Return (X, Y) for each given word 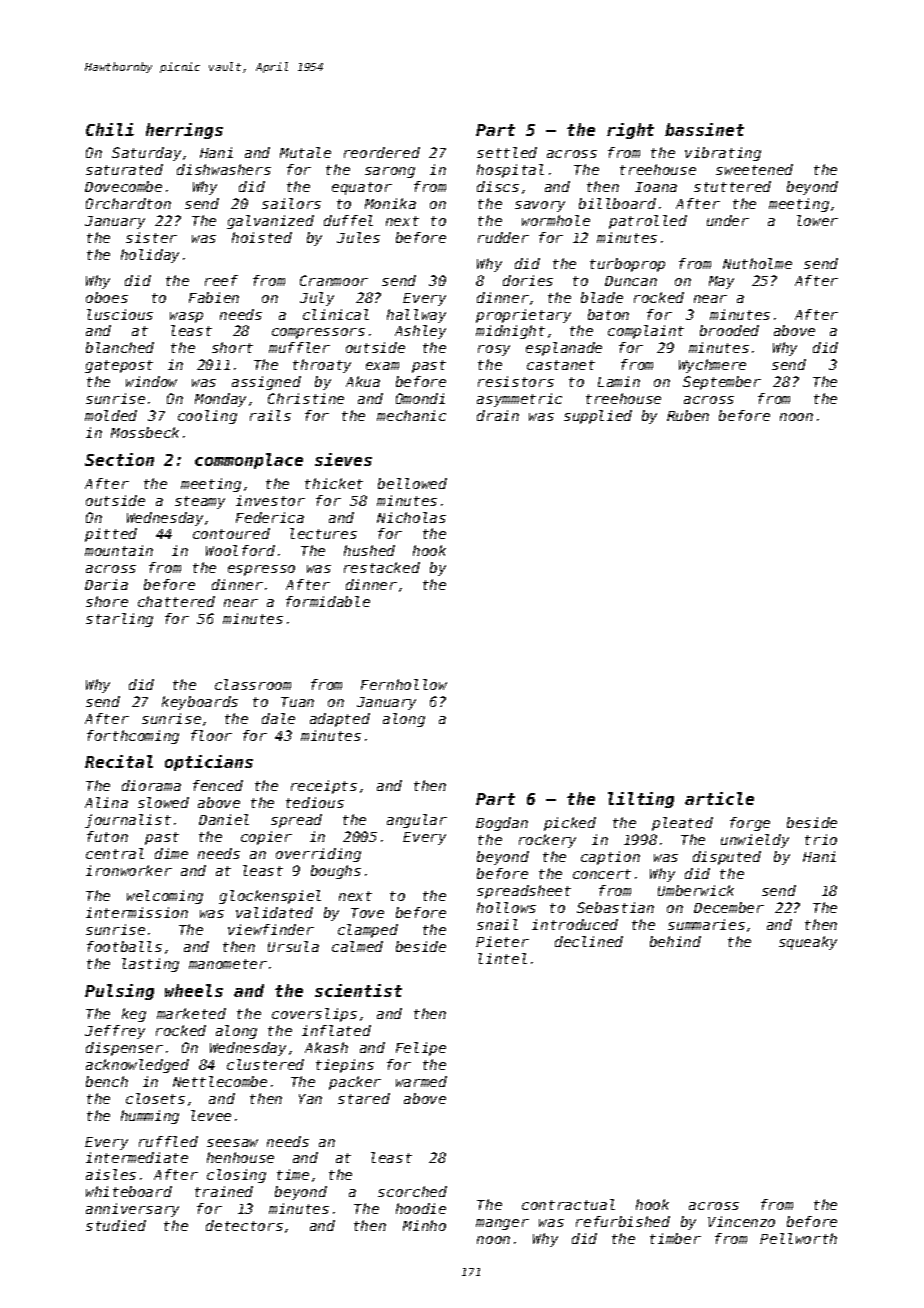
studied (116, 1225)
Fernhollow (404, 684)
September (722, 383)
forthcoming (133, 737)
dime (171, 853)
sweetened (754, 169)
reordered (382, 152)
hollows (506, 907)
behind (675, 941)
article (719, 798)
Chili (110, 129)
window (151, 381)
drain (498, 415)
